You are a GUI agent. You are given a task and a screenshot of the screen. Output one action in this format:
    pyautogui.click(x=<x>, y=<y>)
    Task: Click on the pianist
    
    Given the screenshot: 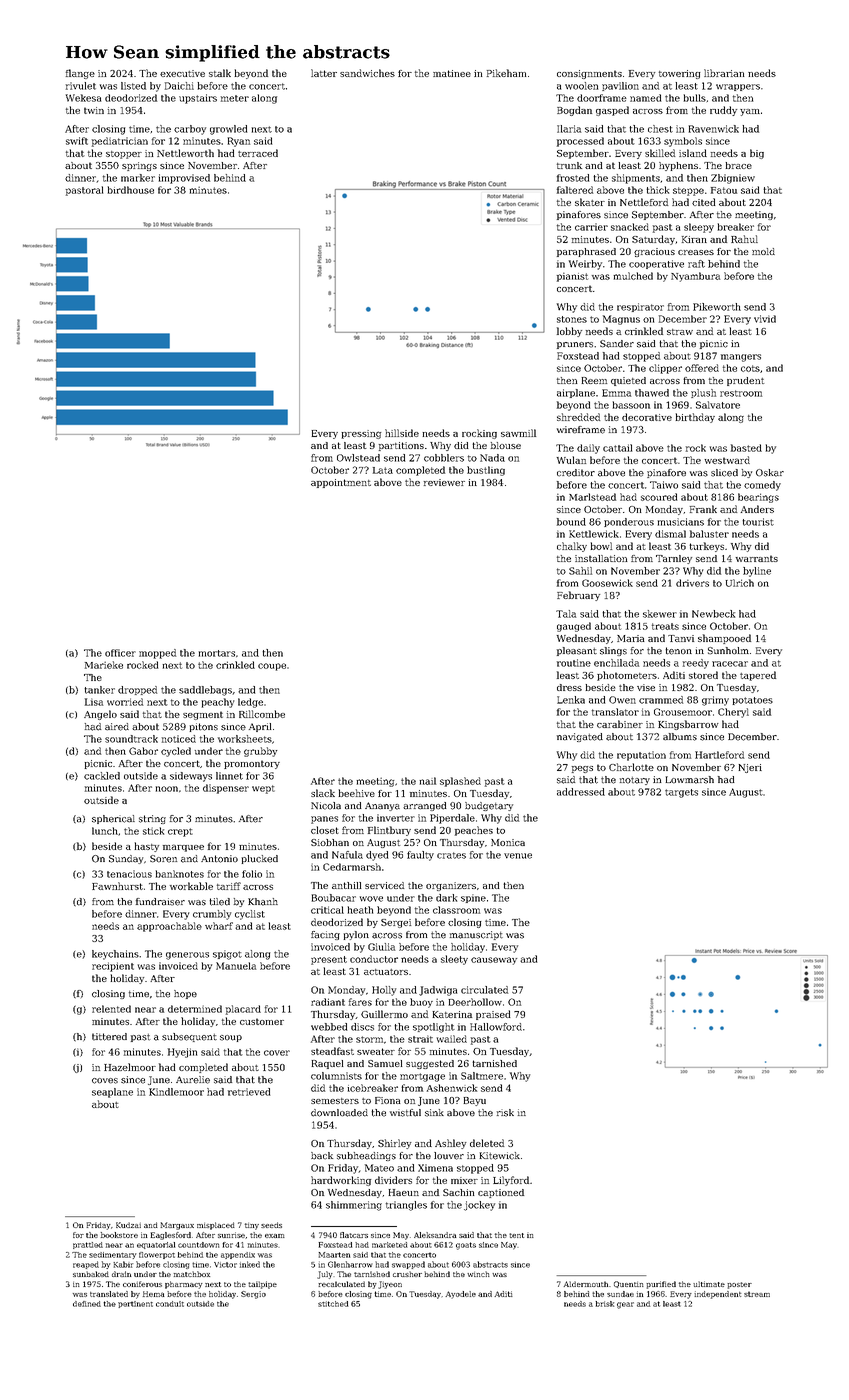 What is the action you would take?
    pyautogui.click(x=572, y=277)
